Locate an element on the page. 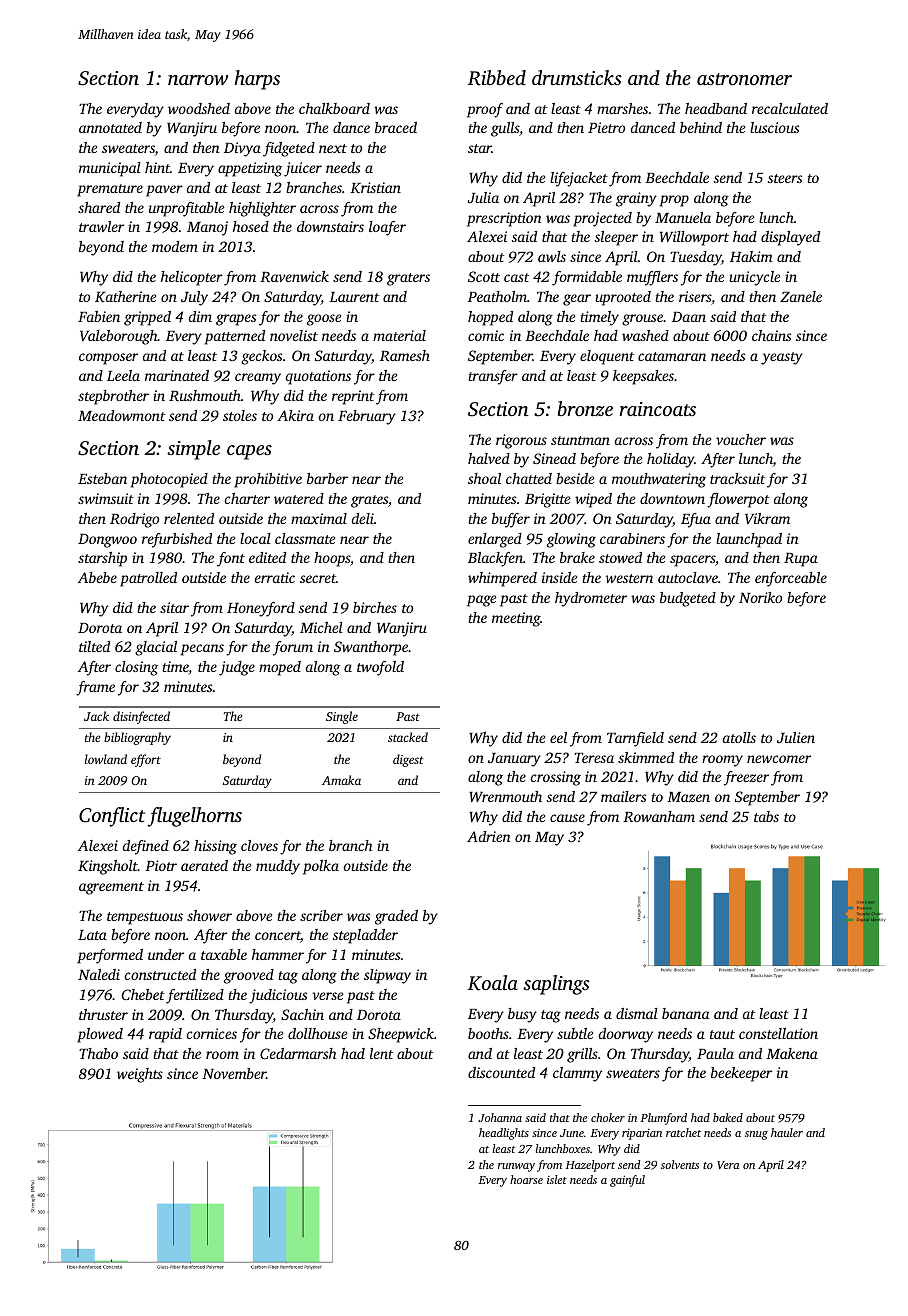 This page has width=908, height=1316. font is located at coordinates (231, 559).
